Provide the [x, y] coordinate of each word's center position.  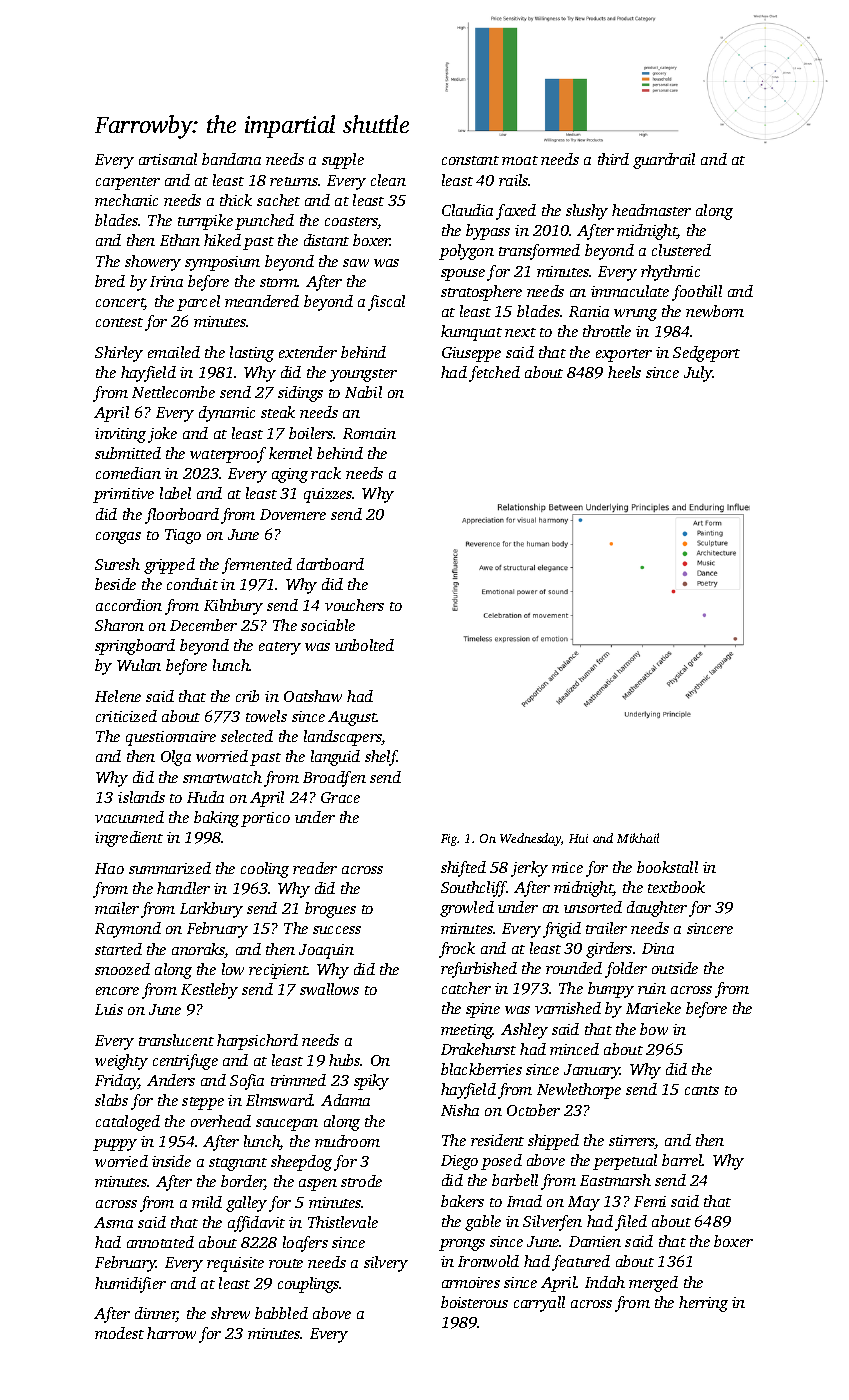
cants [702, 1090]
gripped [169, 566]
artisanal [168, 159]
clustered [681, 250]
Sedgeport [706, 354]
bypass [488, 232]
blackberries [481, 1069]
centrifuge [185, 1062]
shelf [381, 758]
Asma [113, 1222]
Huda [205, 797]
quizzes [328, 495]
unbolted [364, 645]
